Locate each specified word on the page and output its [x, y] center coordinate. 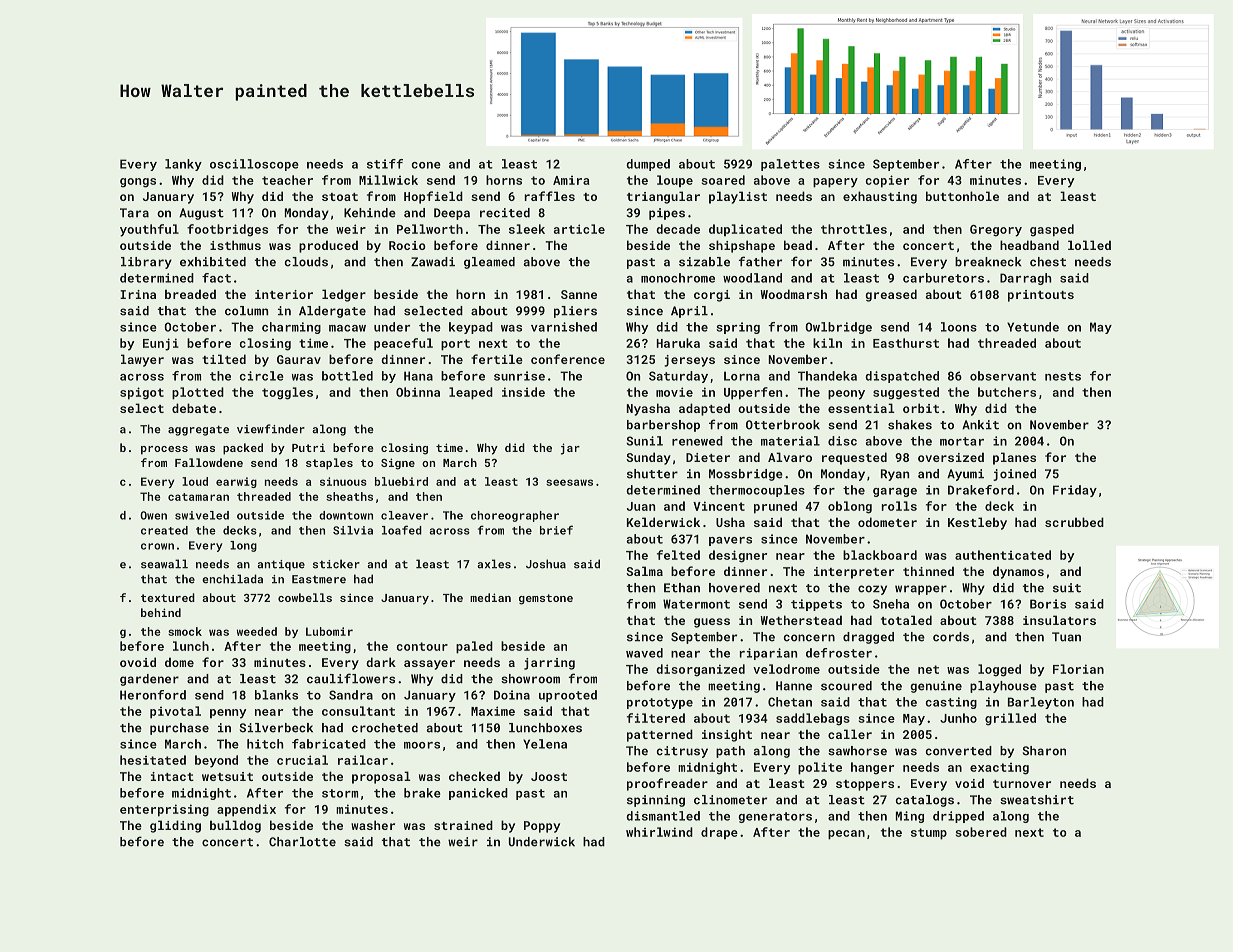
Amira [571, 180]
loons [959, 327]
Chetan [790, 702]
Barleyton [1041, 703]
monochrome [678, 278]
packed [243, 449]
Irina [138, 294]
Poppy [542, 827]
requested [854, 458]
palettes [790, 165]
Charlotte [302, 842]
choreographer [515, 516]
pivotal [175, 712]
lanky [183, 165]
